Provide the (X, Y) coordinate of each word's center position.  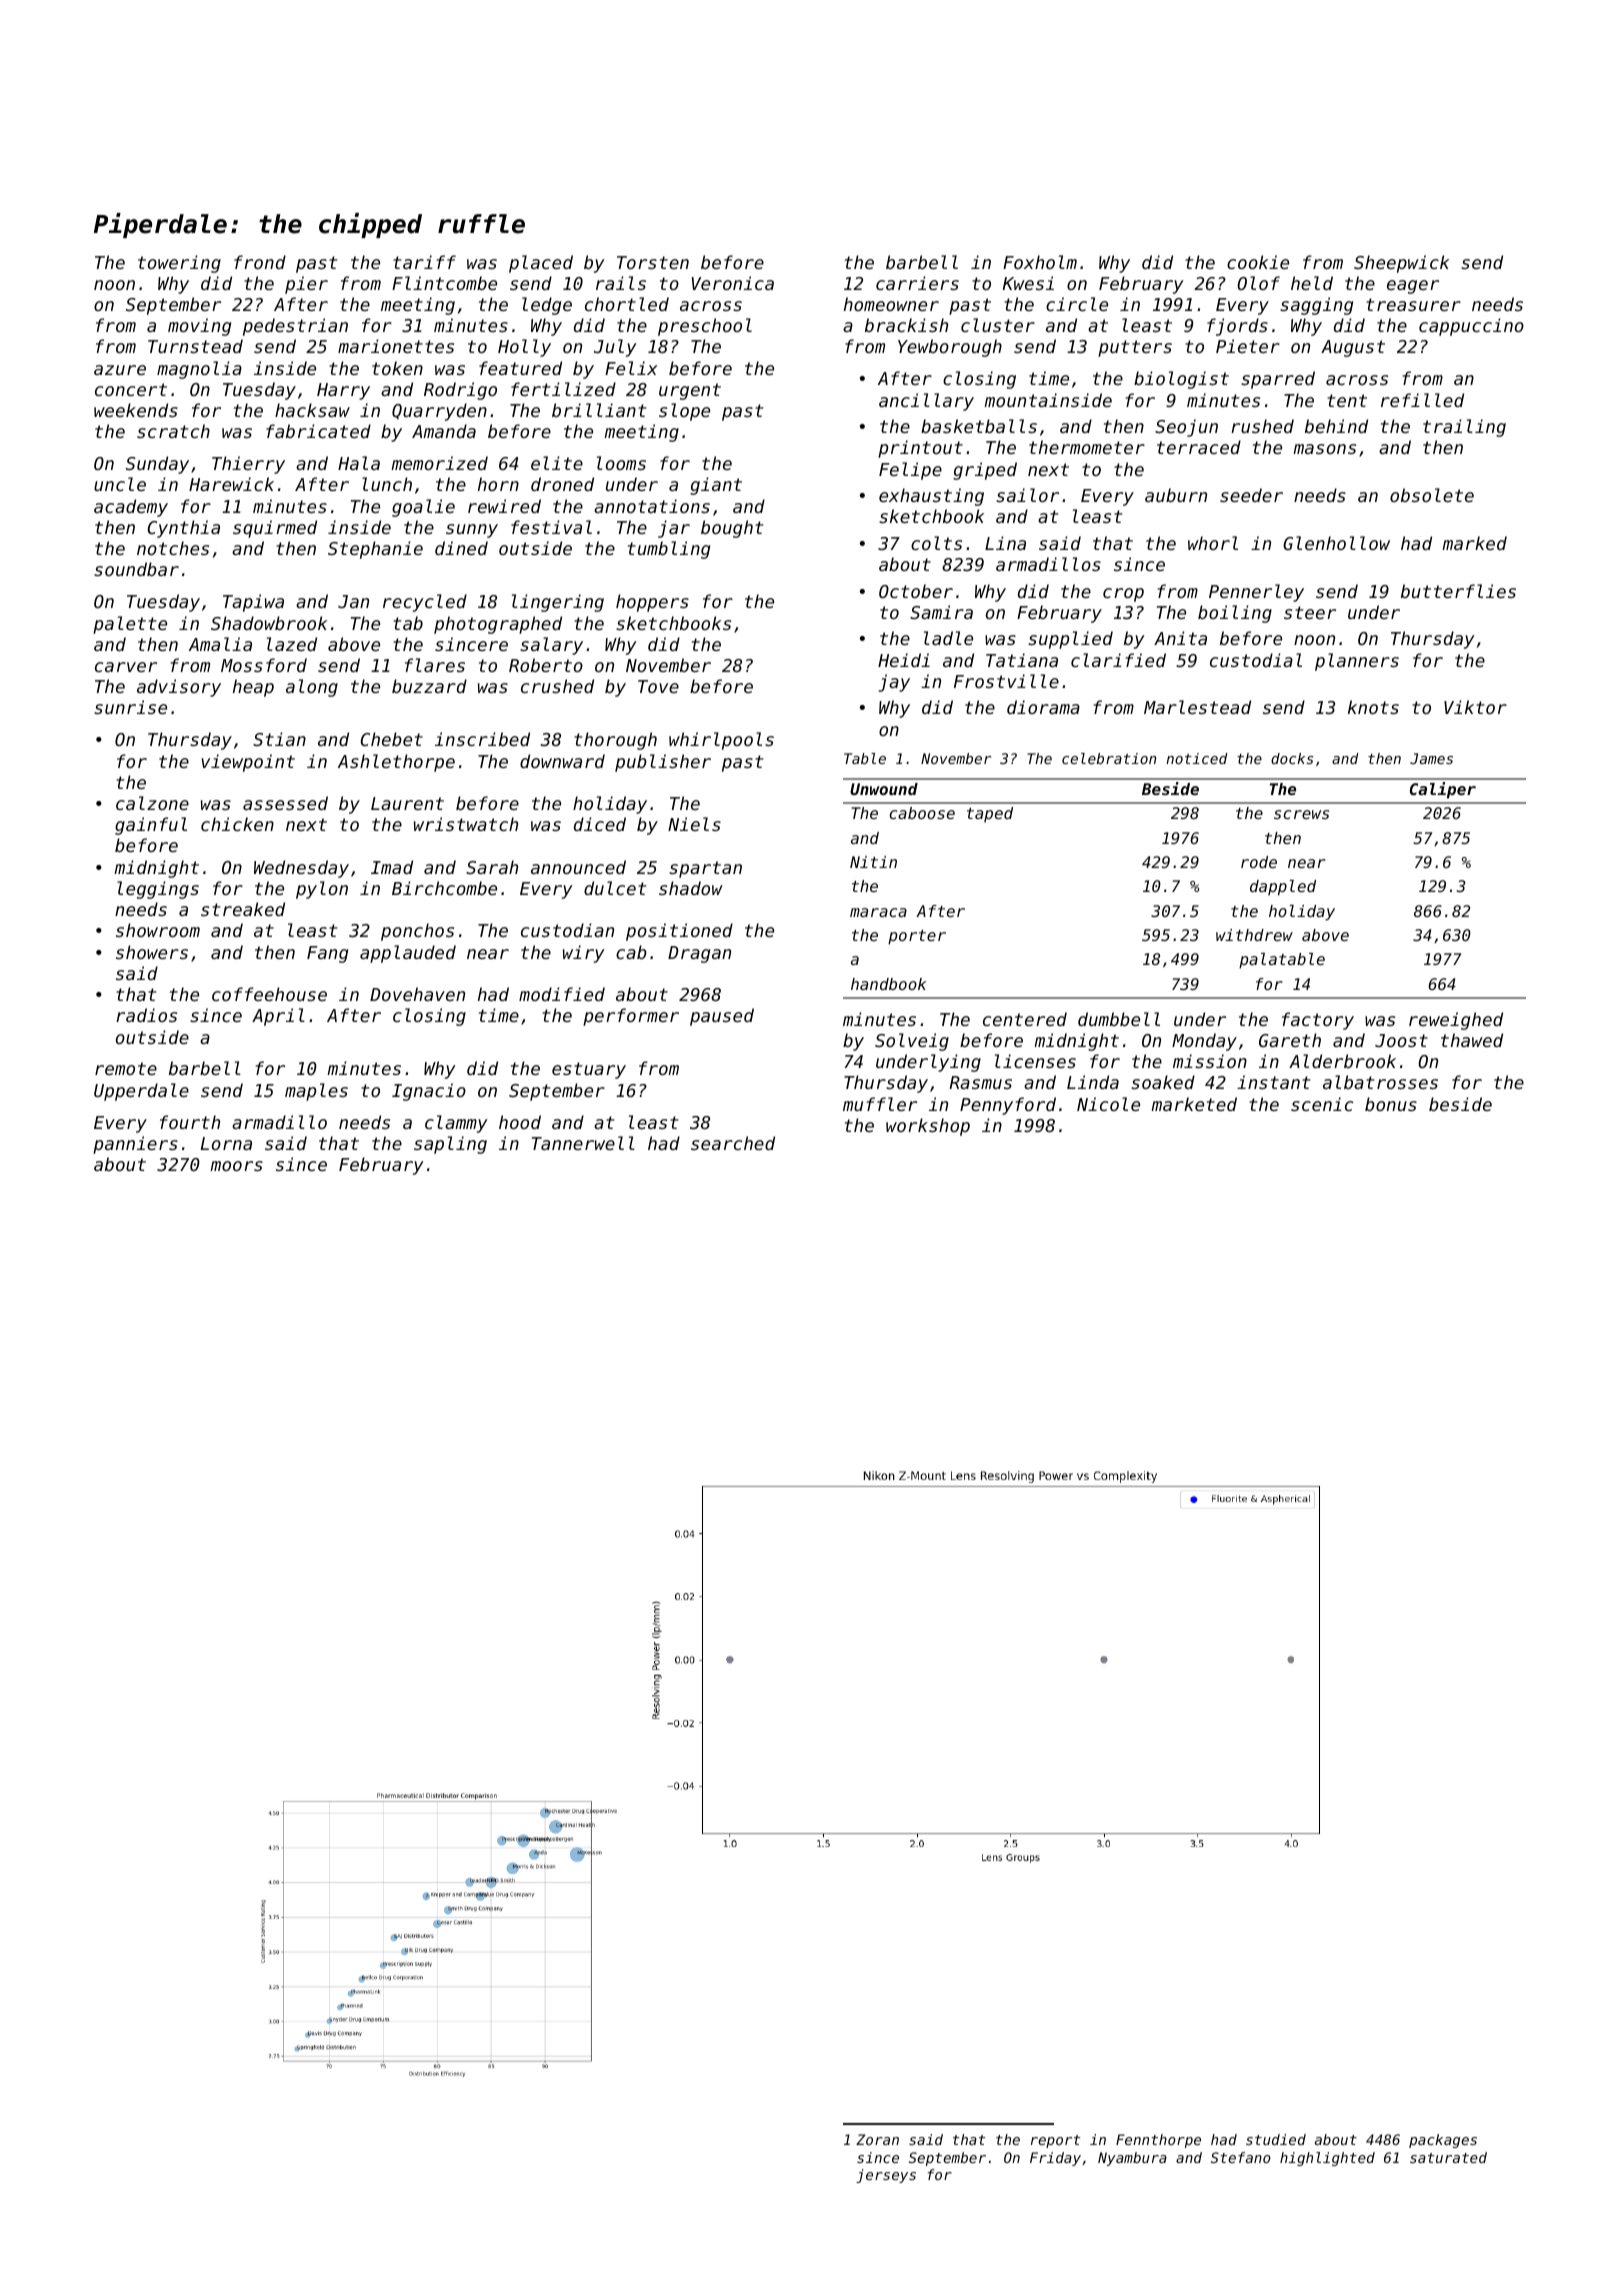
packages (1443, 2141)
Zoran (877, 2139)
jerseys (886, 2176)
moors (236, 1166)
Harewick (231, 484)
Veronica (733, 283)
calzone (152, 803)
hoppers (652, 603)
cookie (1258, 262)
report (1055, 2141)
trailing (1464, 428)
